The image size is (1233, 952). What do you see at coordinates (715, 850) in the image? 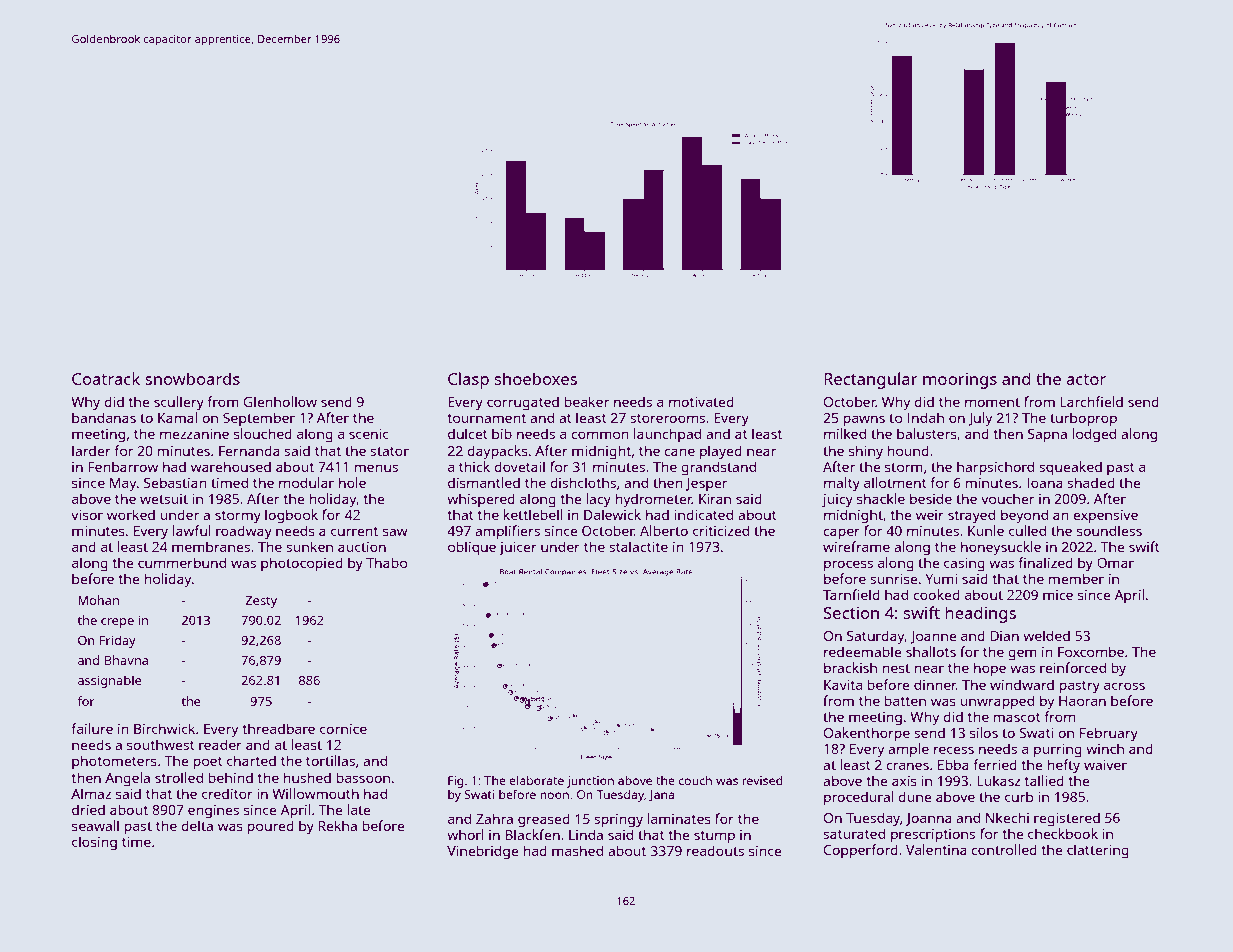
I see `readouts` at bounding box center [715, 850].
